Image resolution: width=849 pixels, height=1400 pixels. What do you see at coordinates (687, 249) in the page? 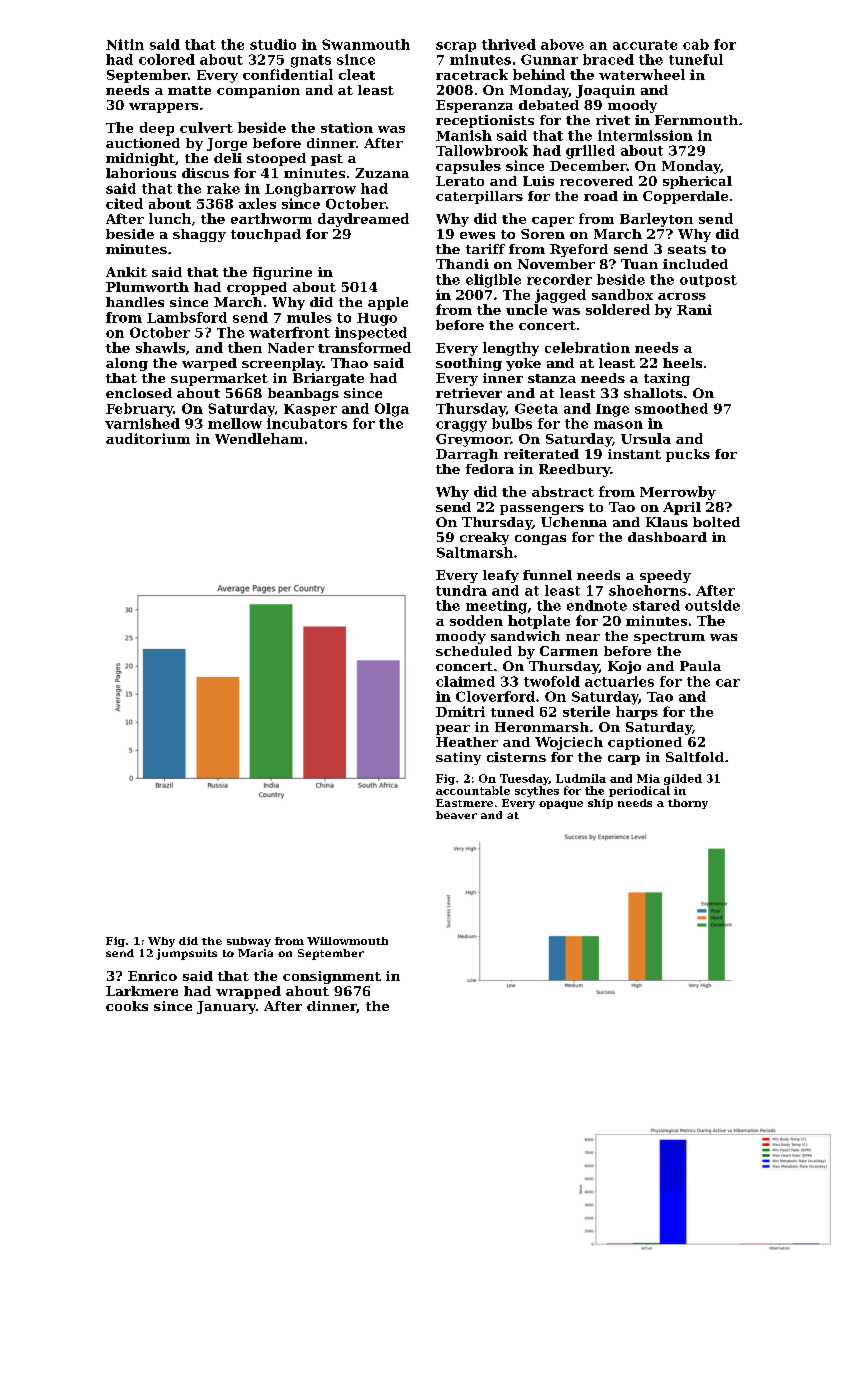
I see `seats` at bounding box center [687, 249].
